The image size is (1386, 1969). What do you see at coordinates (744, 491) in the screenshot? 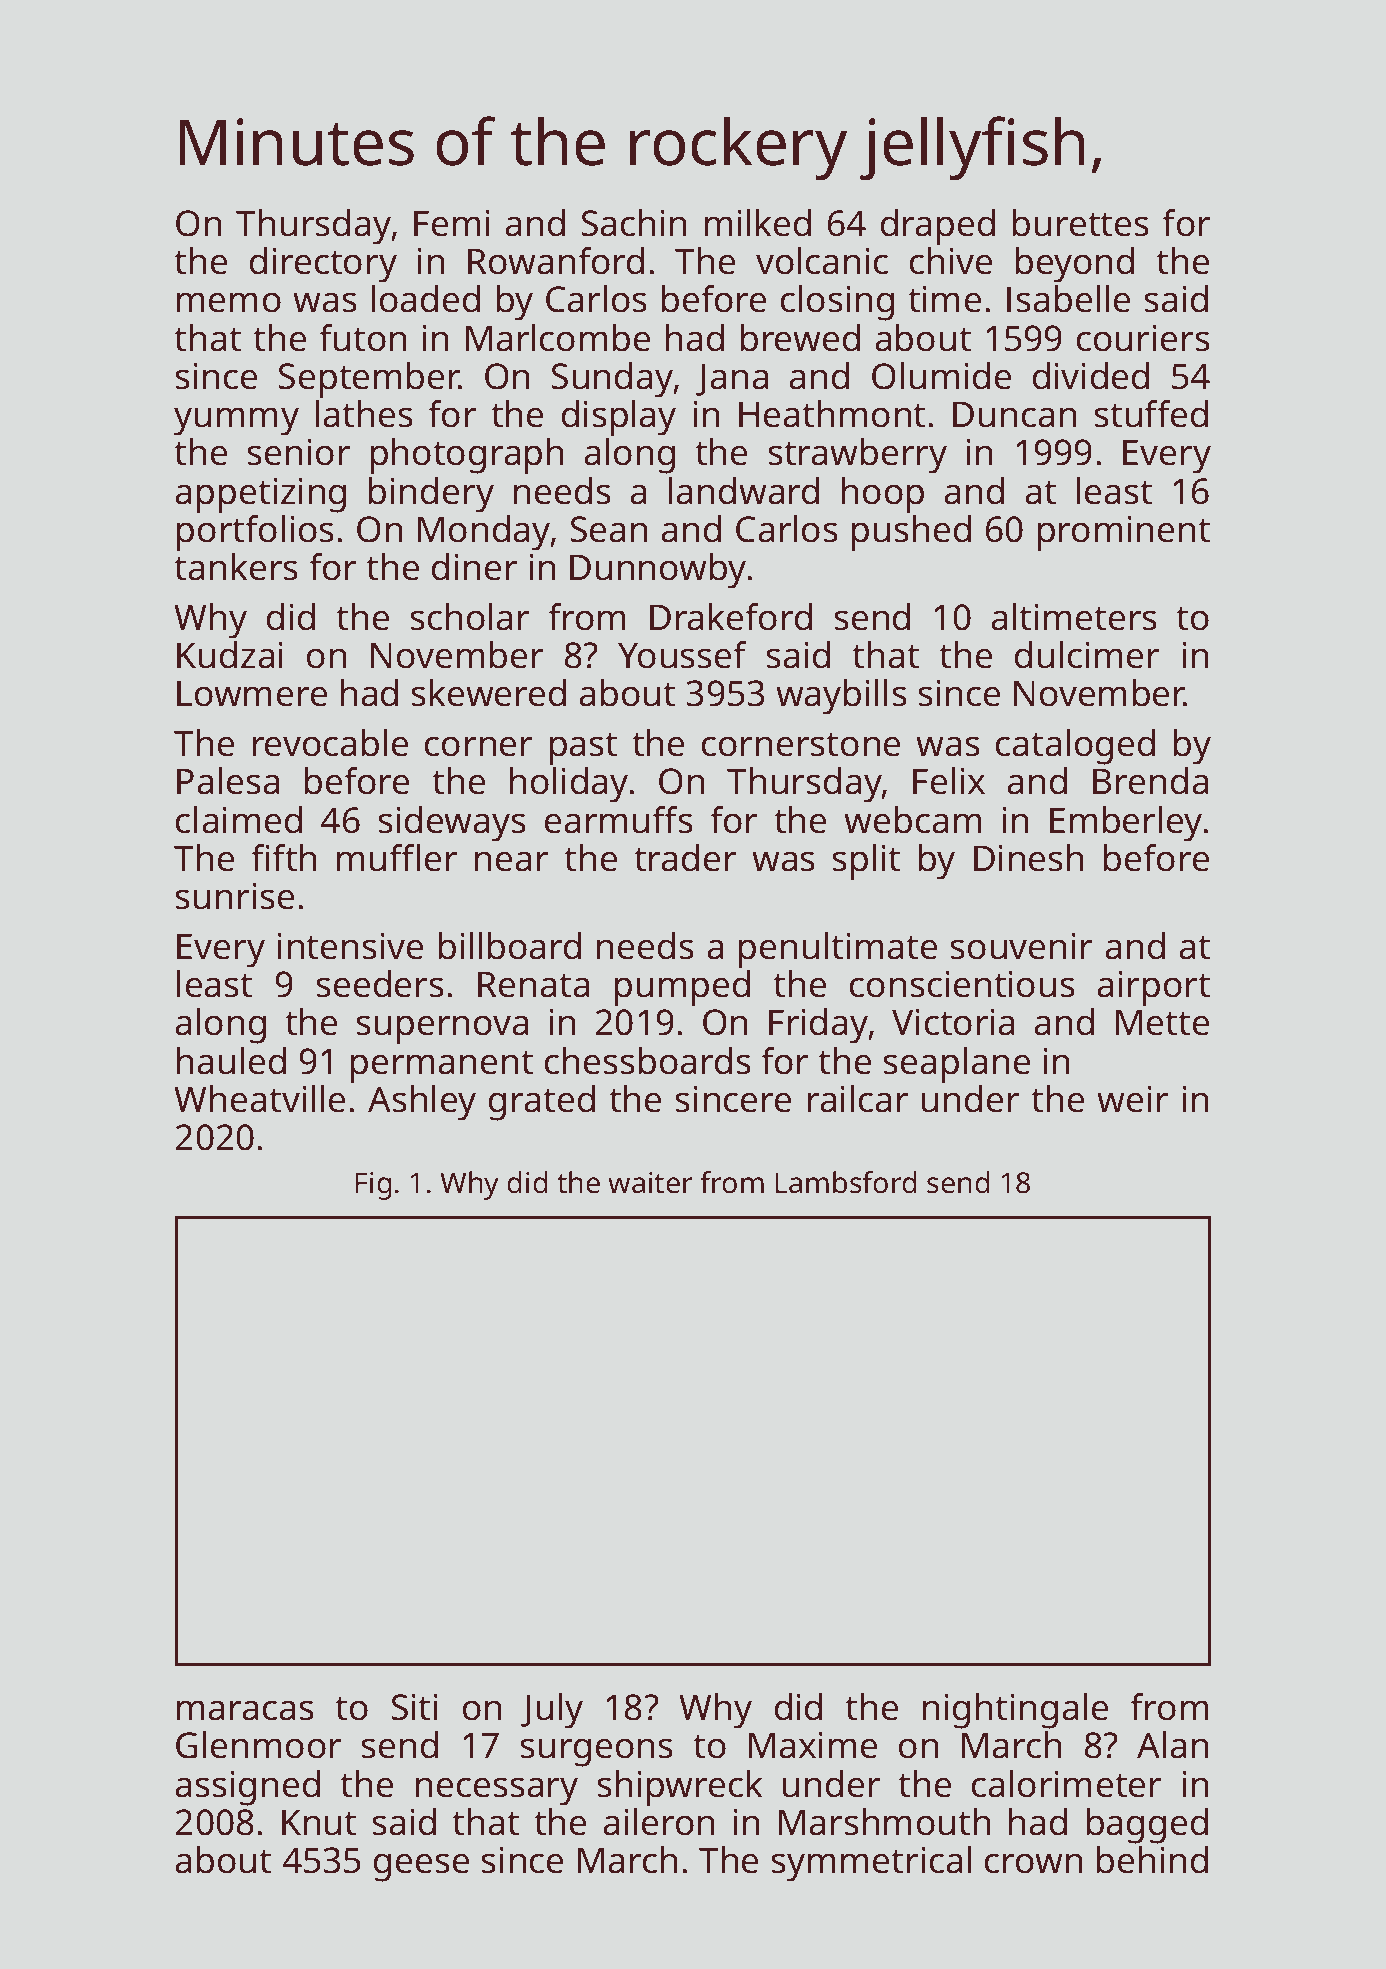
I see `landward` at bounding box center [744, 491].
